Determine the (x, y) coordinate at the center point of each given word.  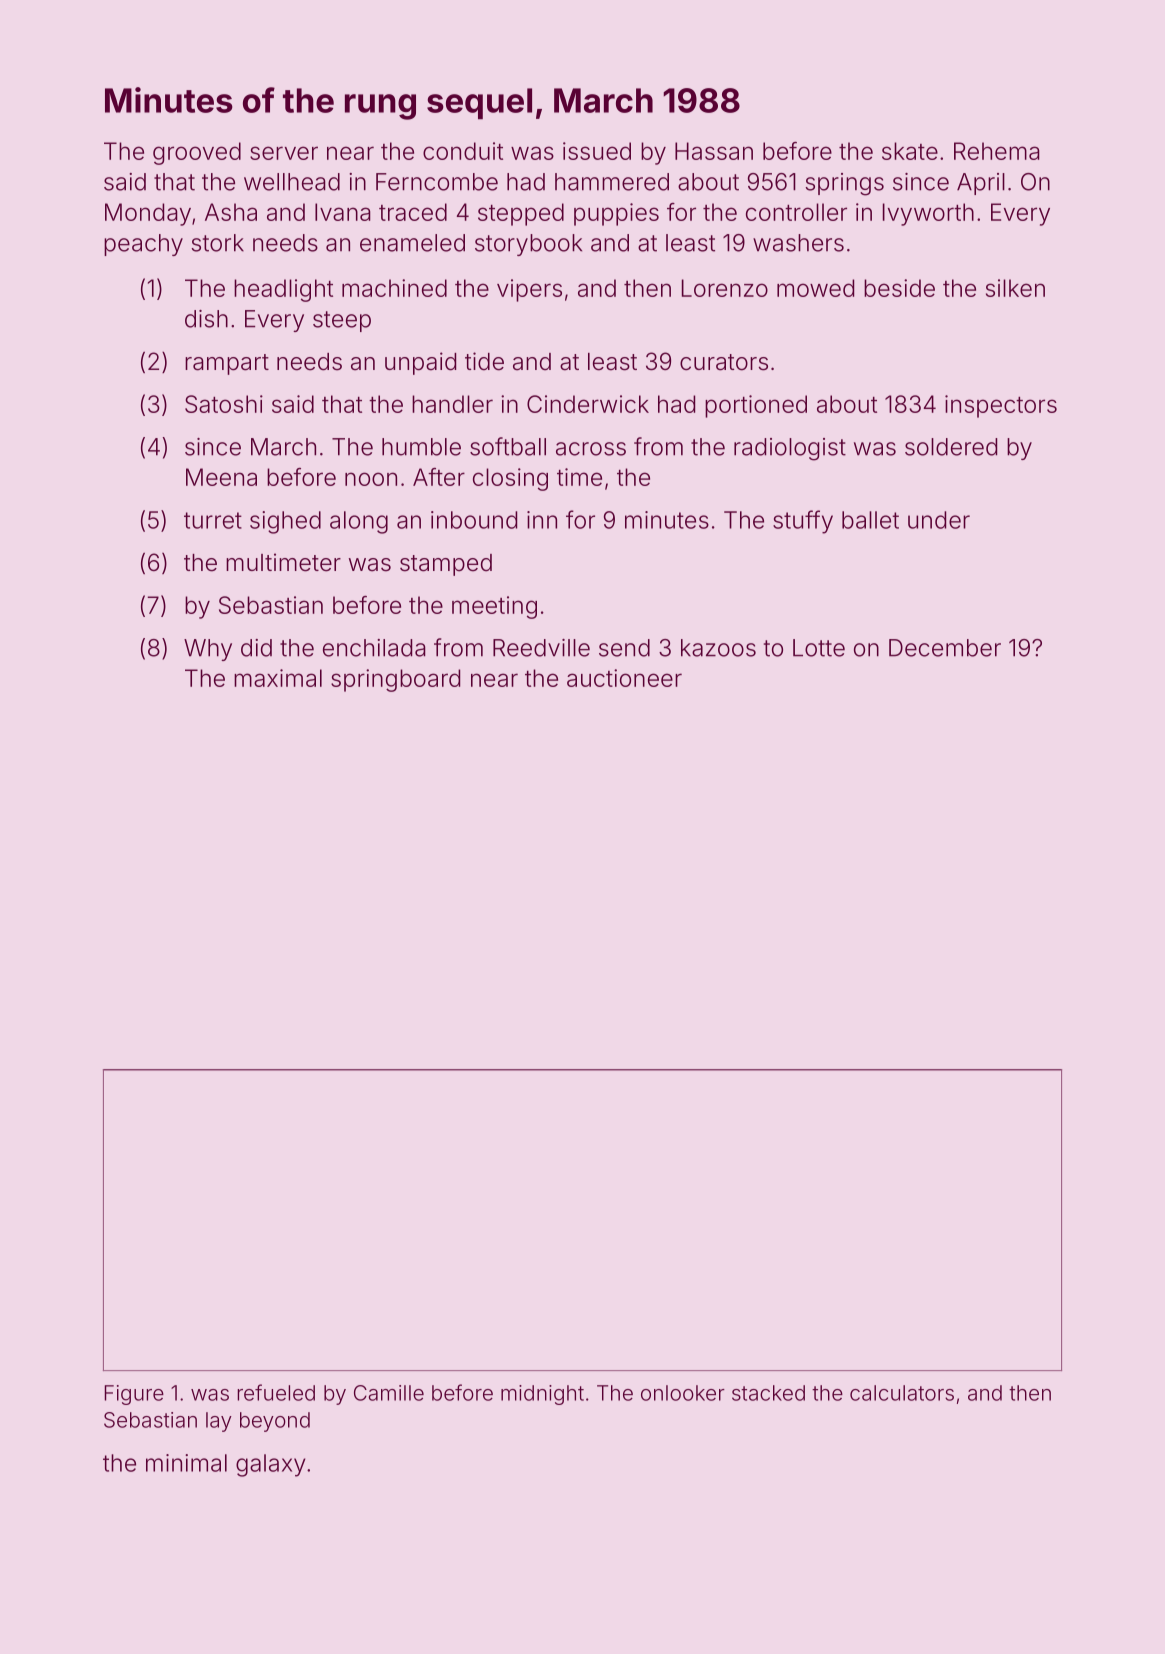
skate (910, 151)
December (945, 648)
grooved (197, 153)
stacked (768, 1393)
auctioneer (624, 678)
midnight (542, 1395)
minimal (186, 1463)
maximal (278, 678)
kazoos (718, 648)
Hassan (714, 151)
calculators (902, 1393)
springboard (395, 680)
